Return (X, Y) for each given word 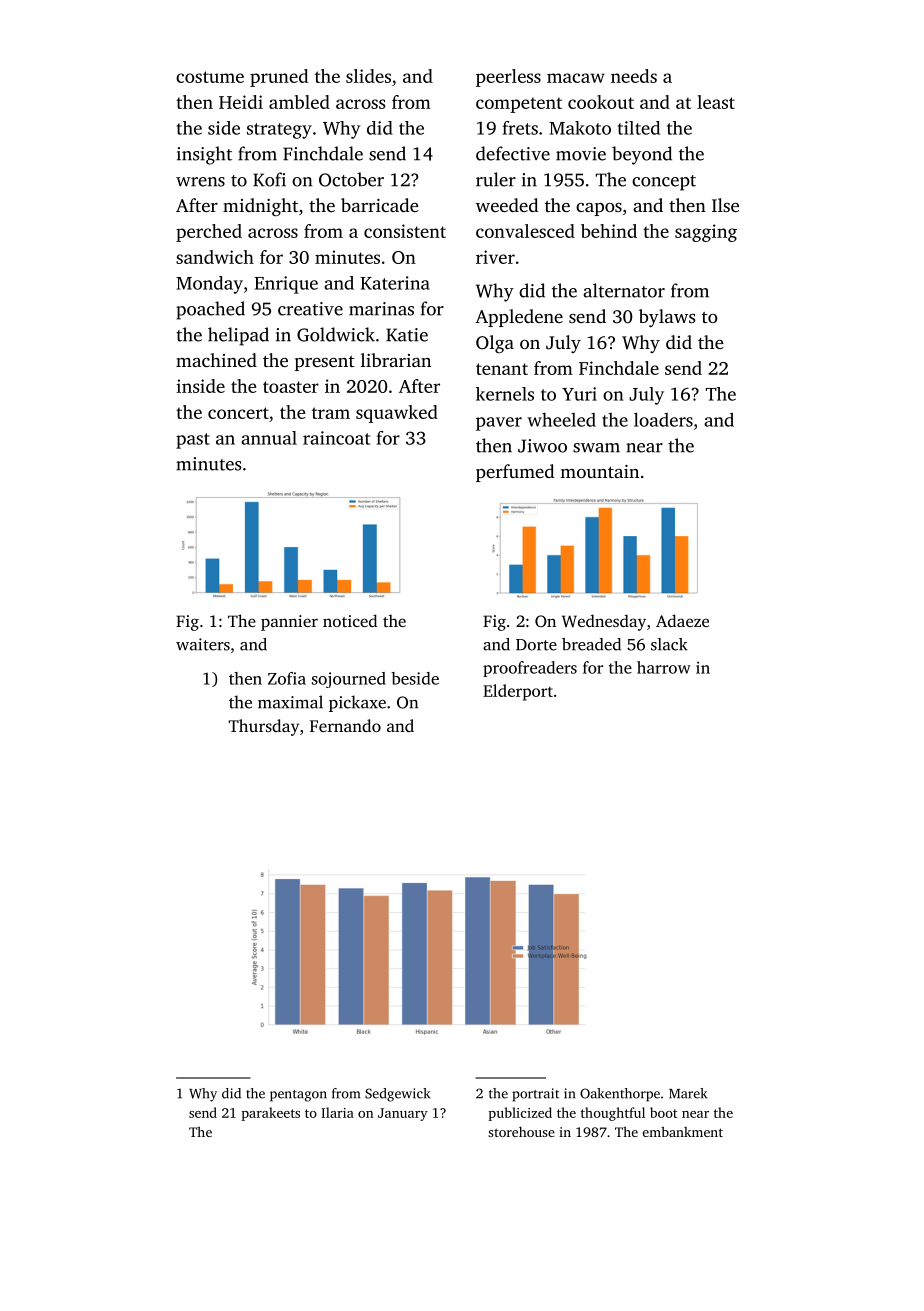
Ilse (725, 205)
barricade (380, 205)
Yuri (579, 394)
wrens (200, 182)
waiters (203, 644)
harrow (664, 667)
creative (310, 309)
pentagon (298, 1096)
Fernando (345, 725)
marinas (381, 309)
